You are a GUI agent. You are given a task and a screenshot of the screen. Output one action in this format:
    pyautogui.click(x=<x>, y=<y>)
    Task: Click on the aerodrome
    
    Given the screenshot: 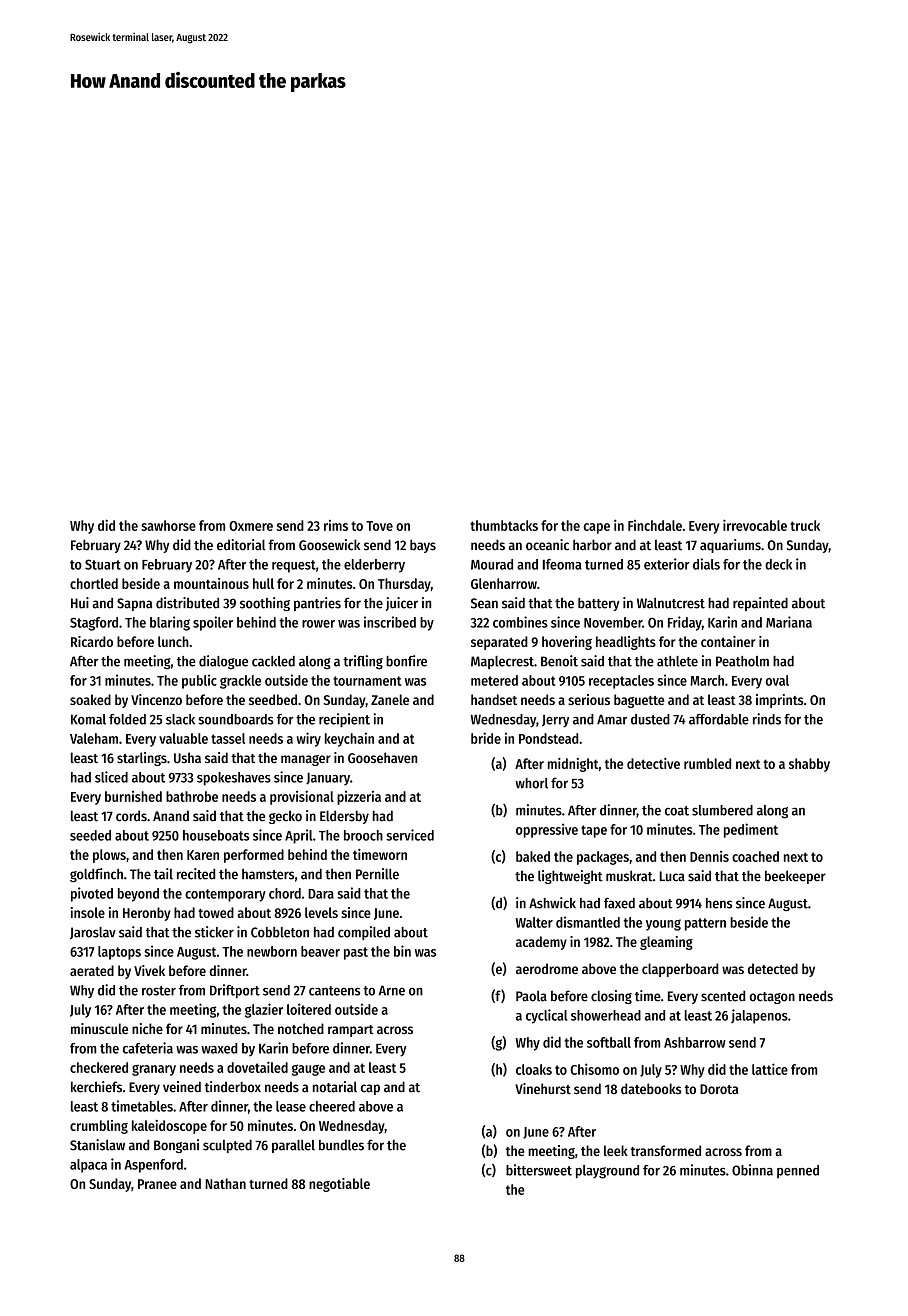 What is the action you would take?
    pyautogui.click(x=547, y=968)
